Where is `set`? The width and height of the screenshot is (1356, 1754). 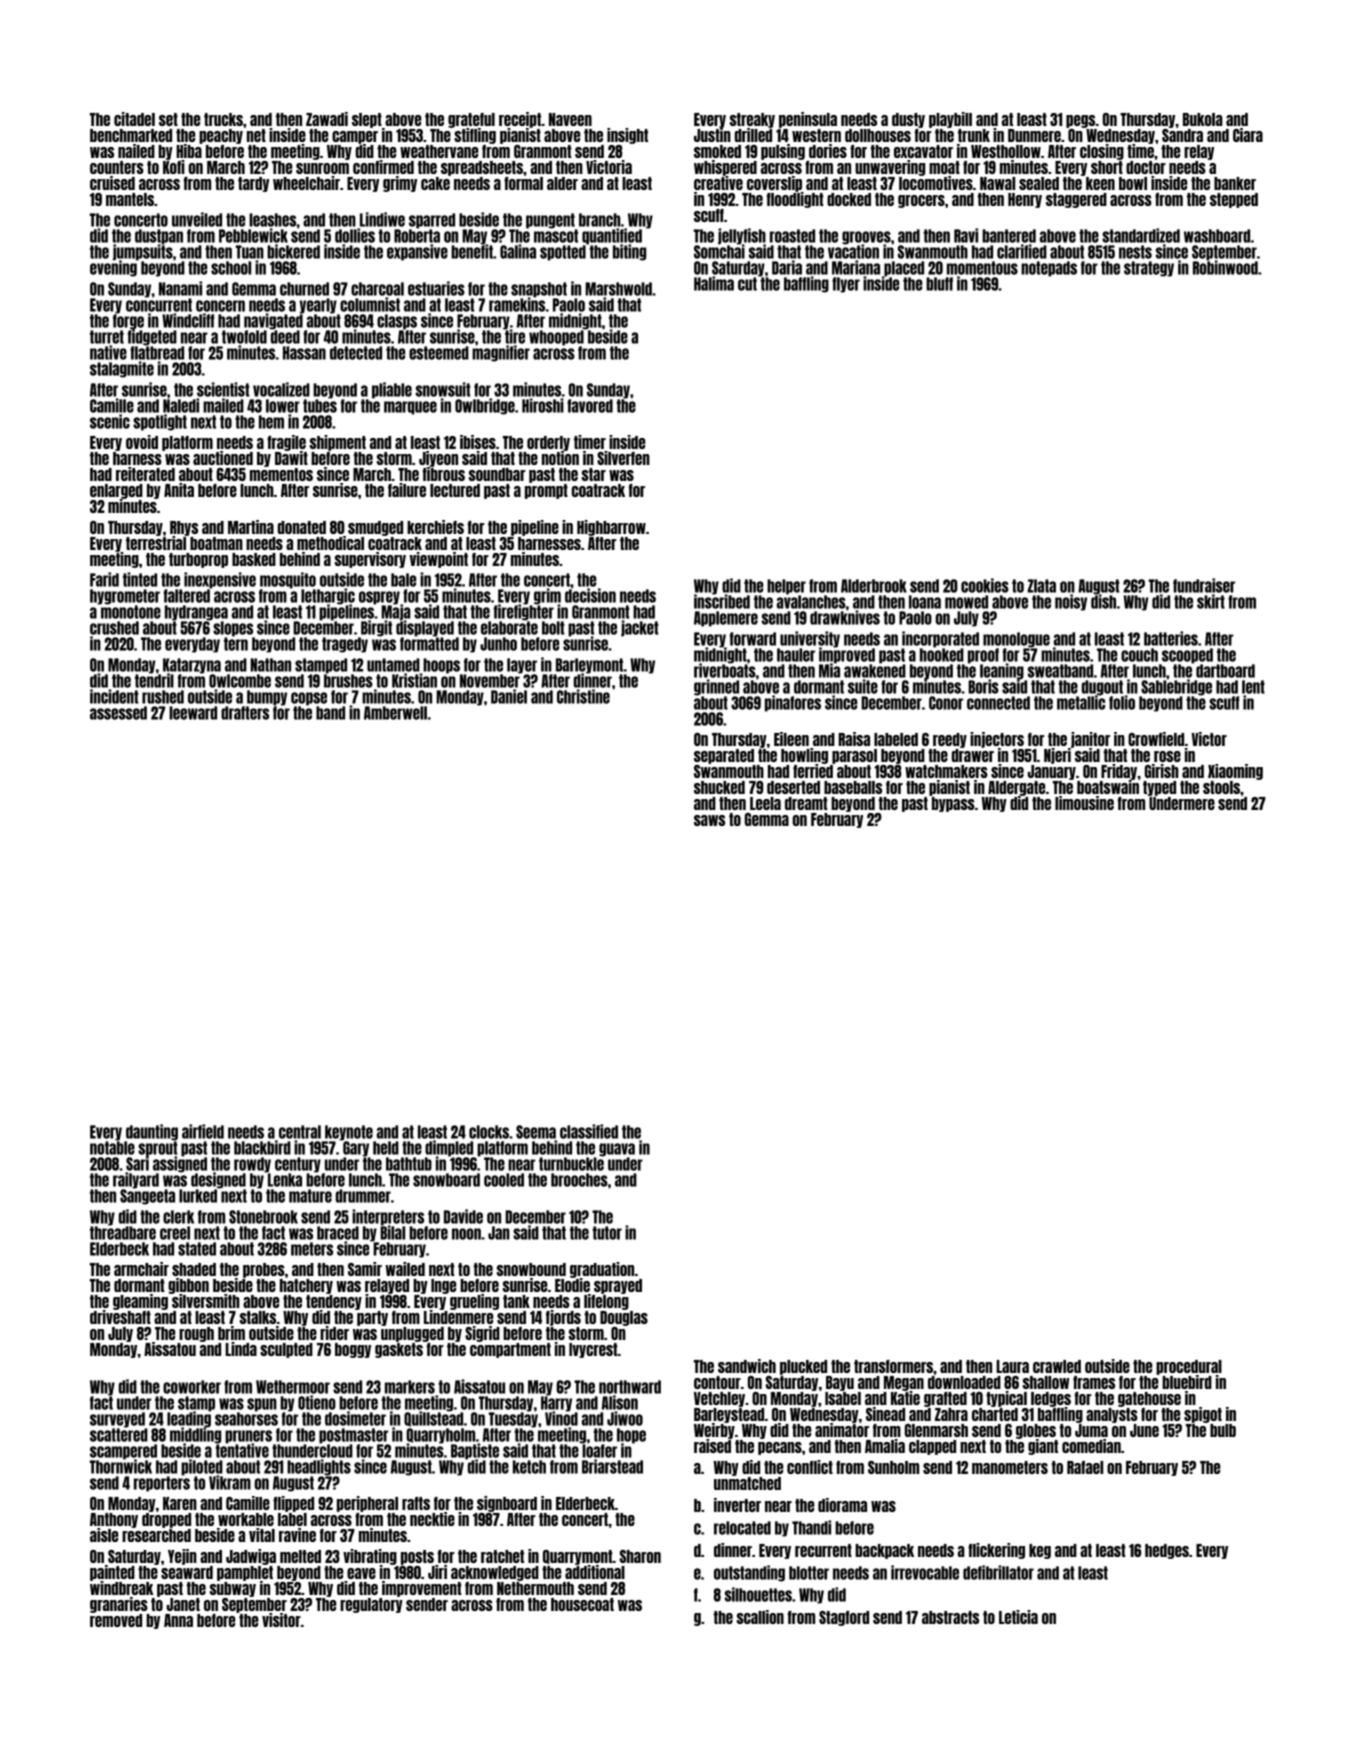
set is located at coordinates (168, 119).
